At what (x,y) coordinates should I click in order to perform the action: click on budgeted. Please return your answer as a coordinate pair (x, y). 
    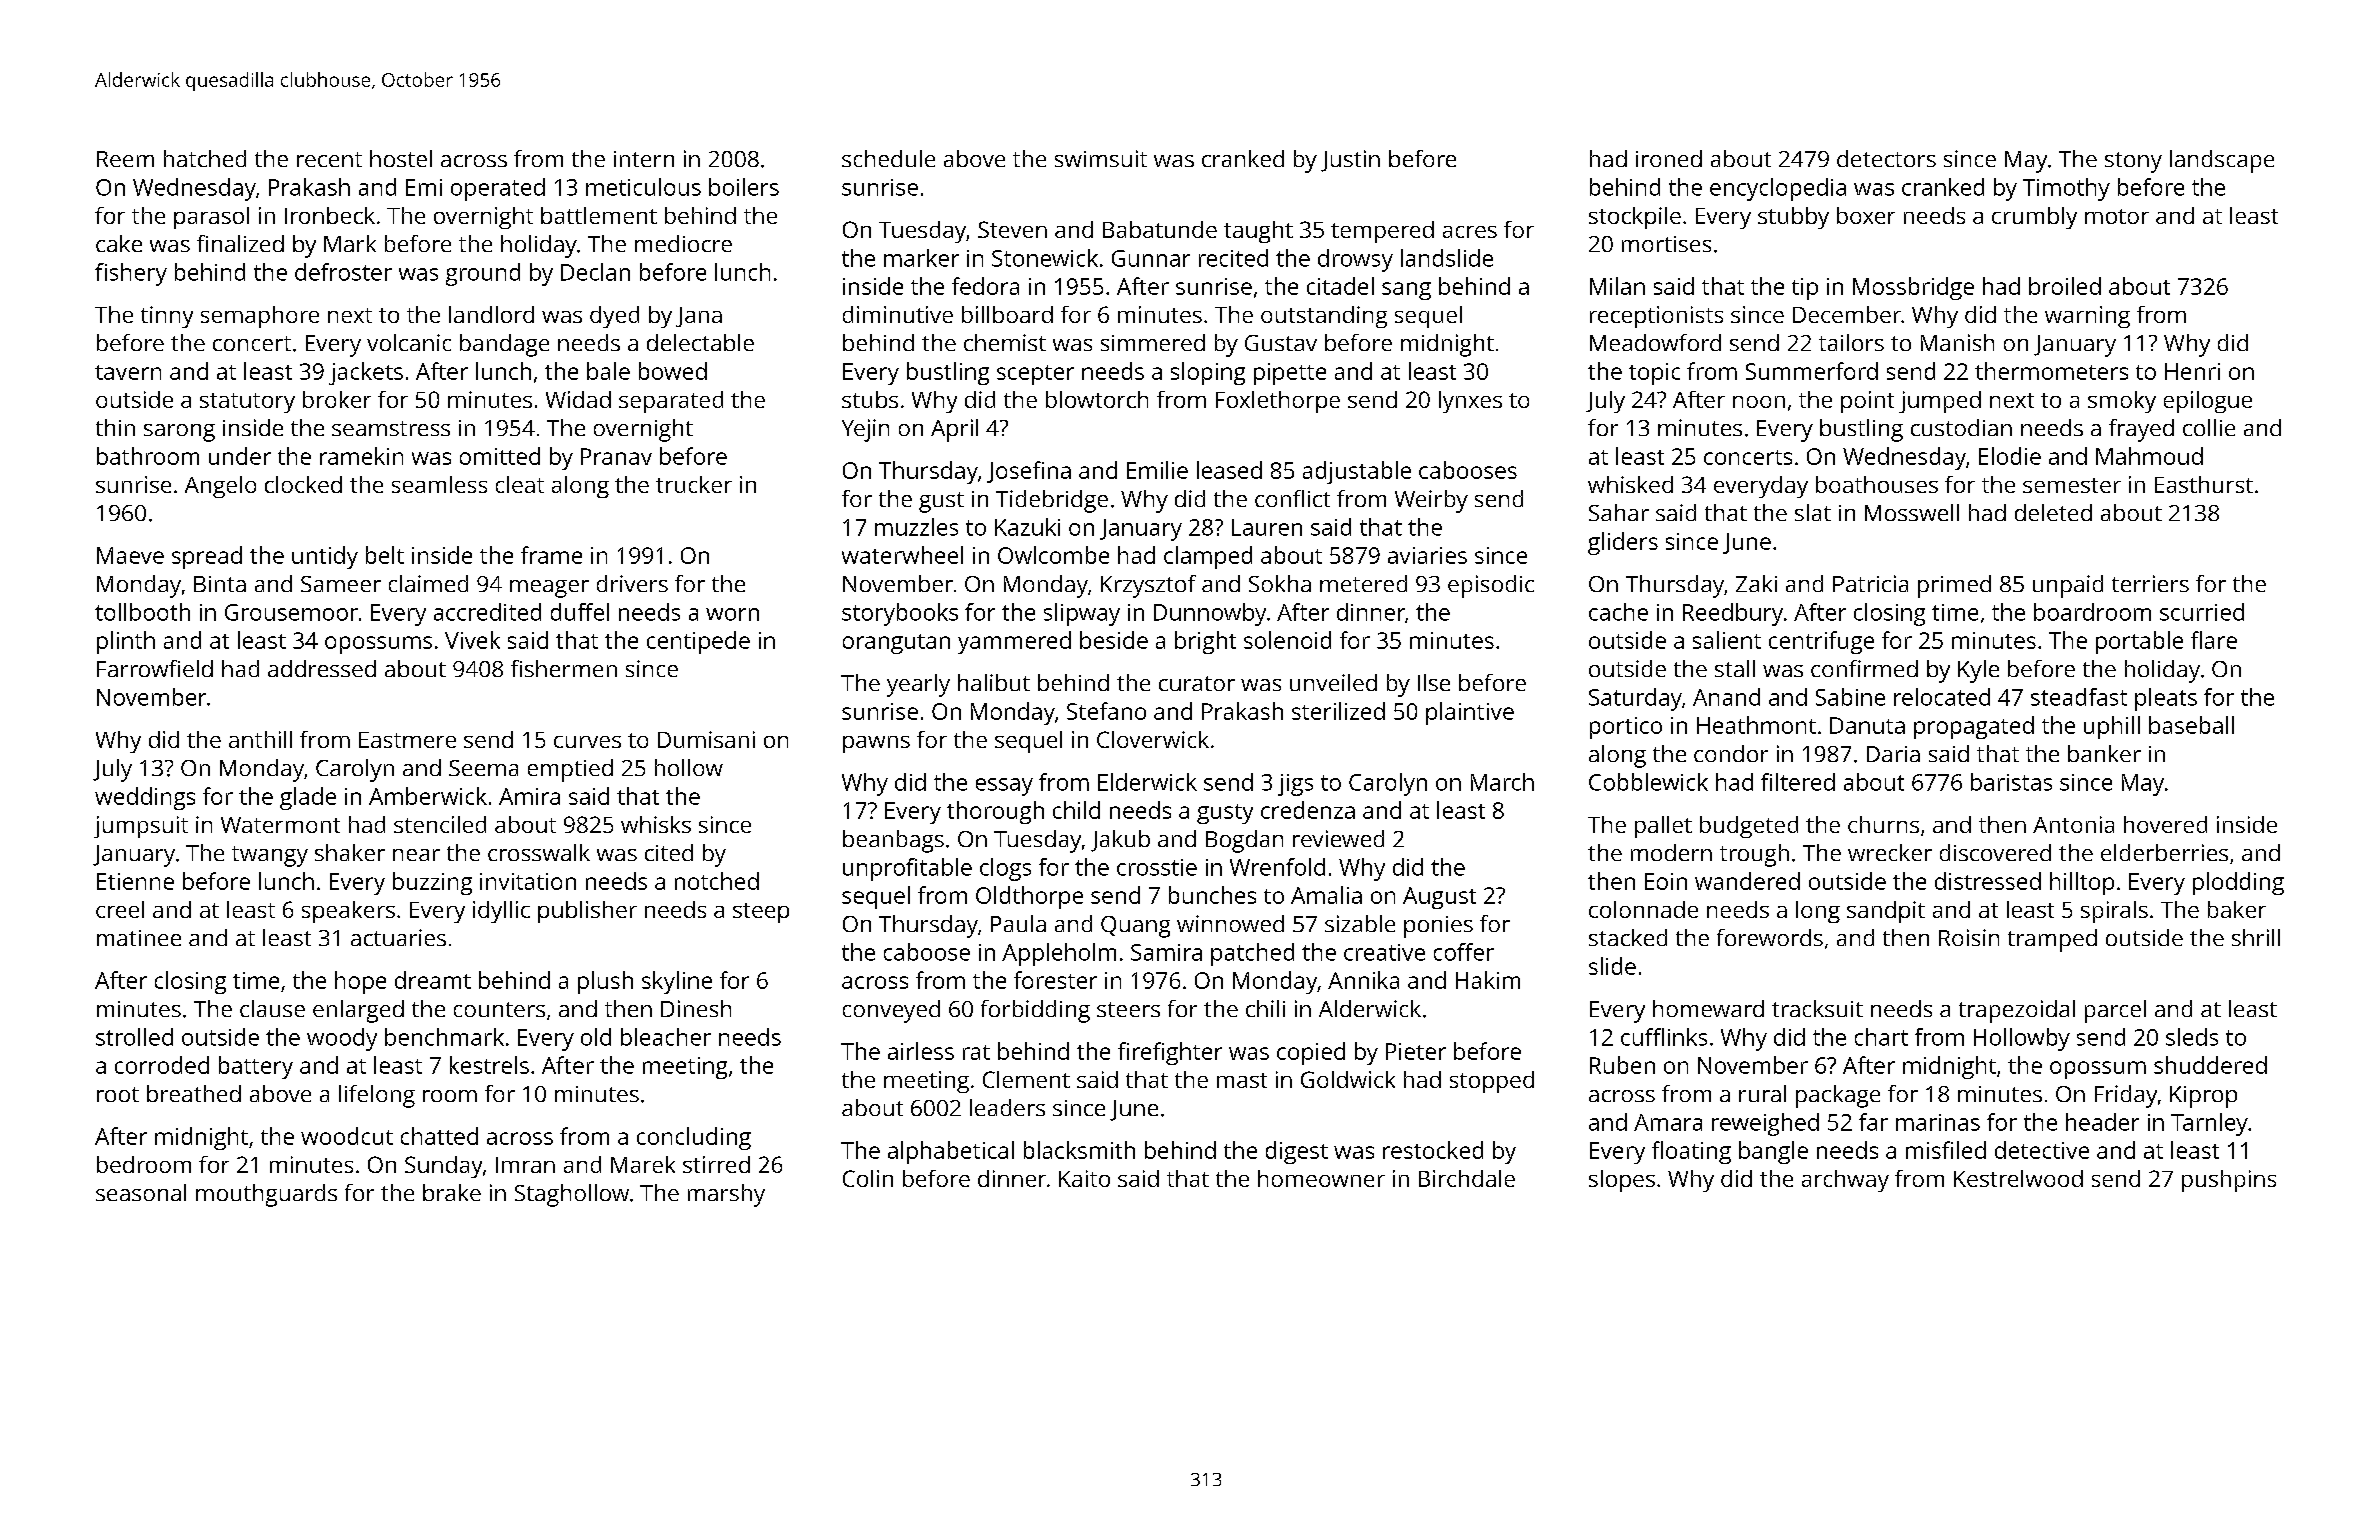
    Looking at the image, I should click on (1749, 827).
